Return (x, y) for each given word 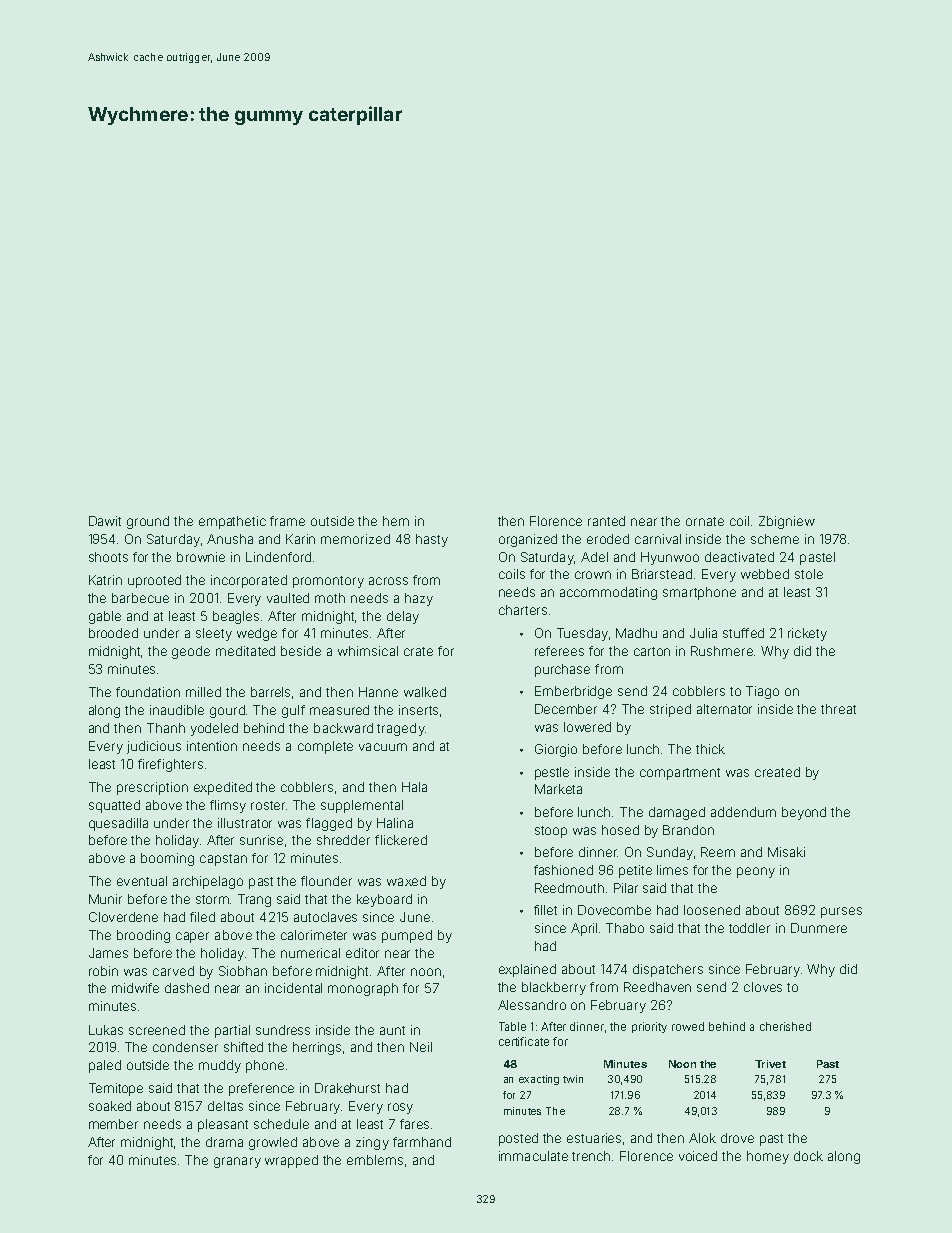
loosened (712, 910)
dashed (187, 988)
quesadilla (118, 824)
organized (528, 540)
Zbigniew (787, 522)
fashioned (563, 870)
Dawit (105, 521)
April (584, 929)
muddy (220, 1066)
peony (756, 872)
